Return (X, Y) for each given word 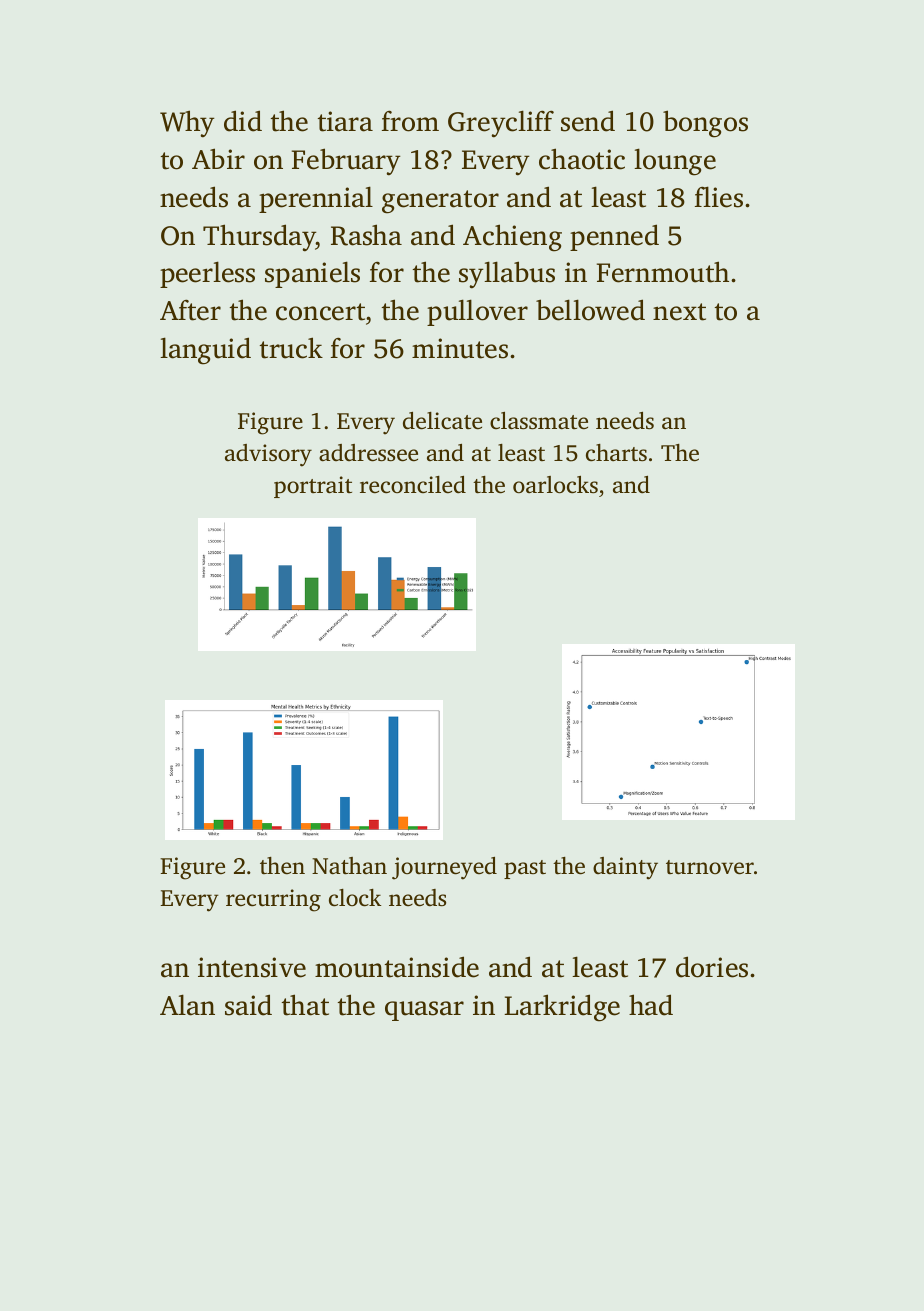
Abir (218, 158)
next (679, 312)
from (410, 121)
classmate (539, 421)
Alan (187, 1005)
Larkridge (562, 1008)
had (651, 1005)
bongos (705, 124)
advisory (268, 455)
